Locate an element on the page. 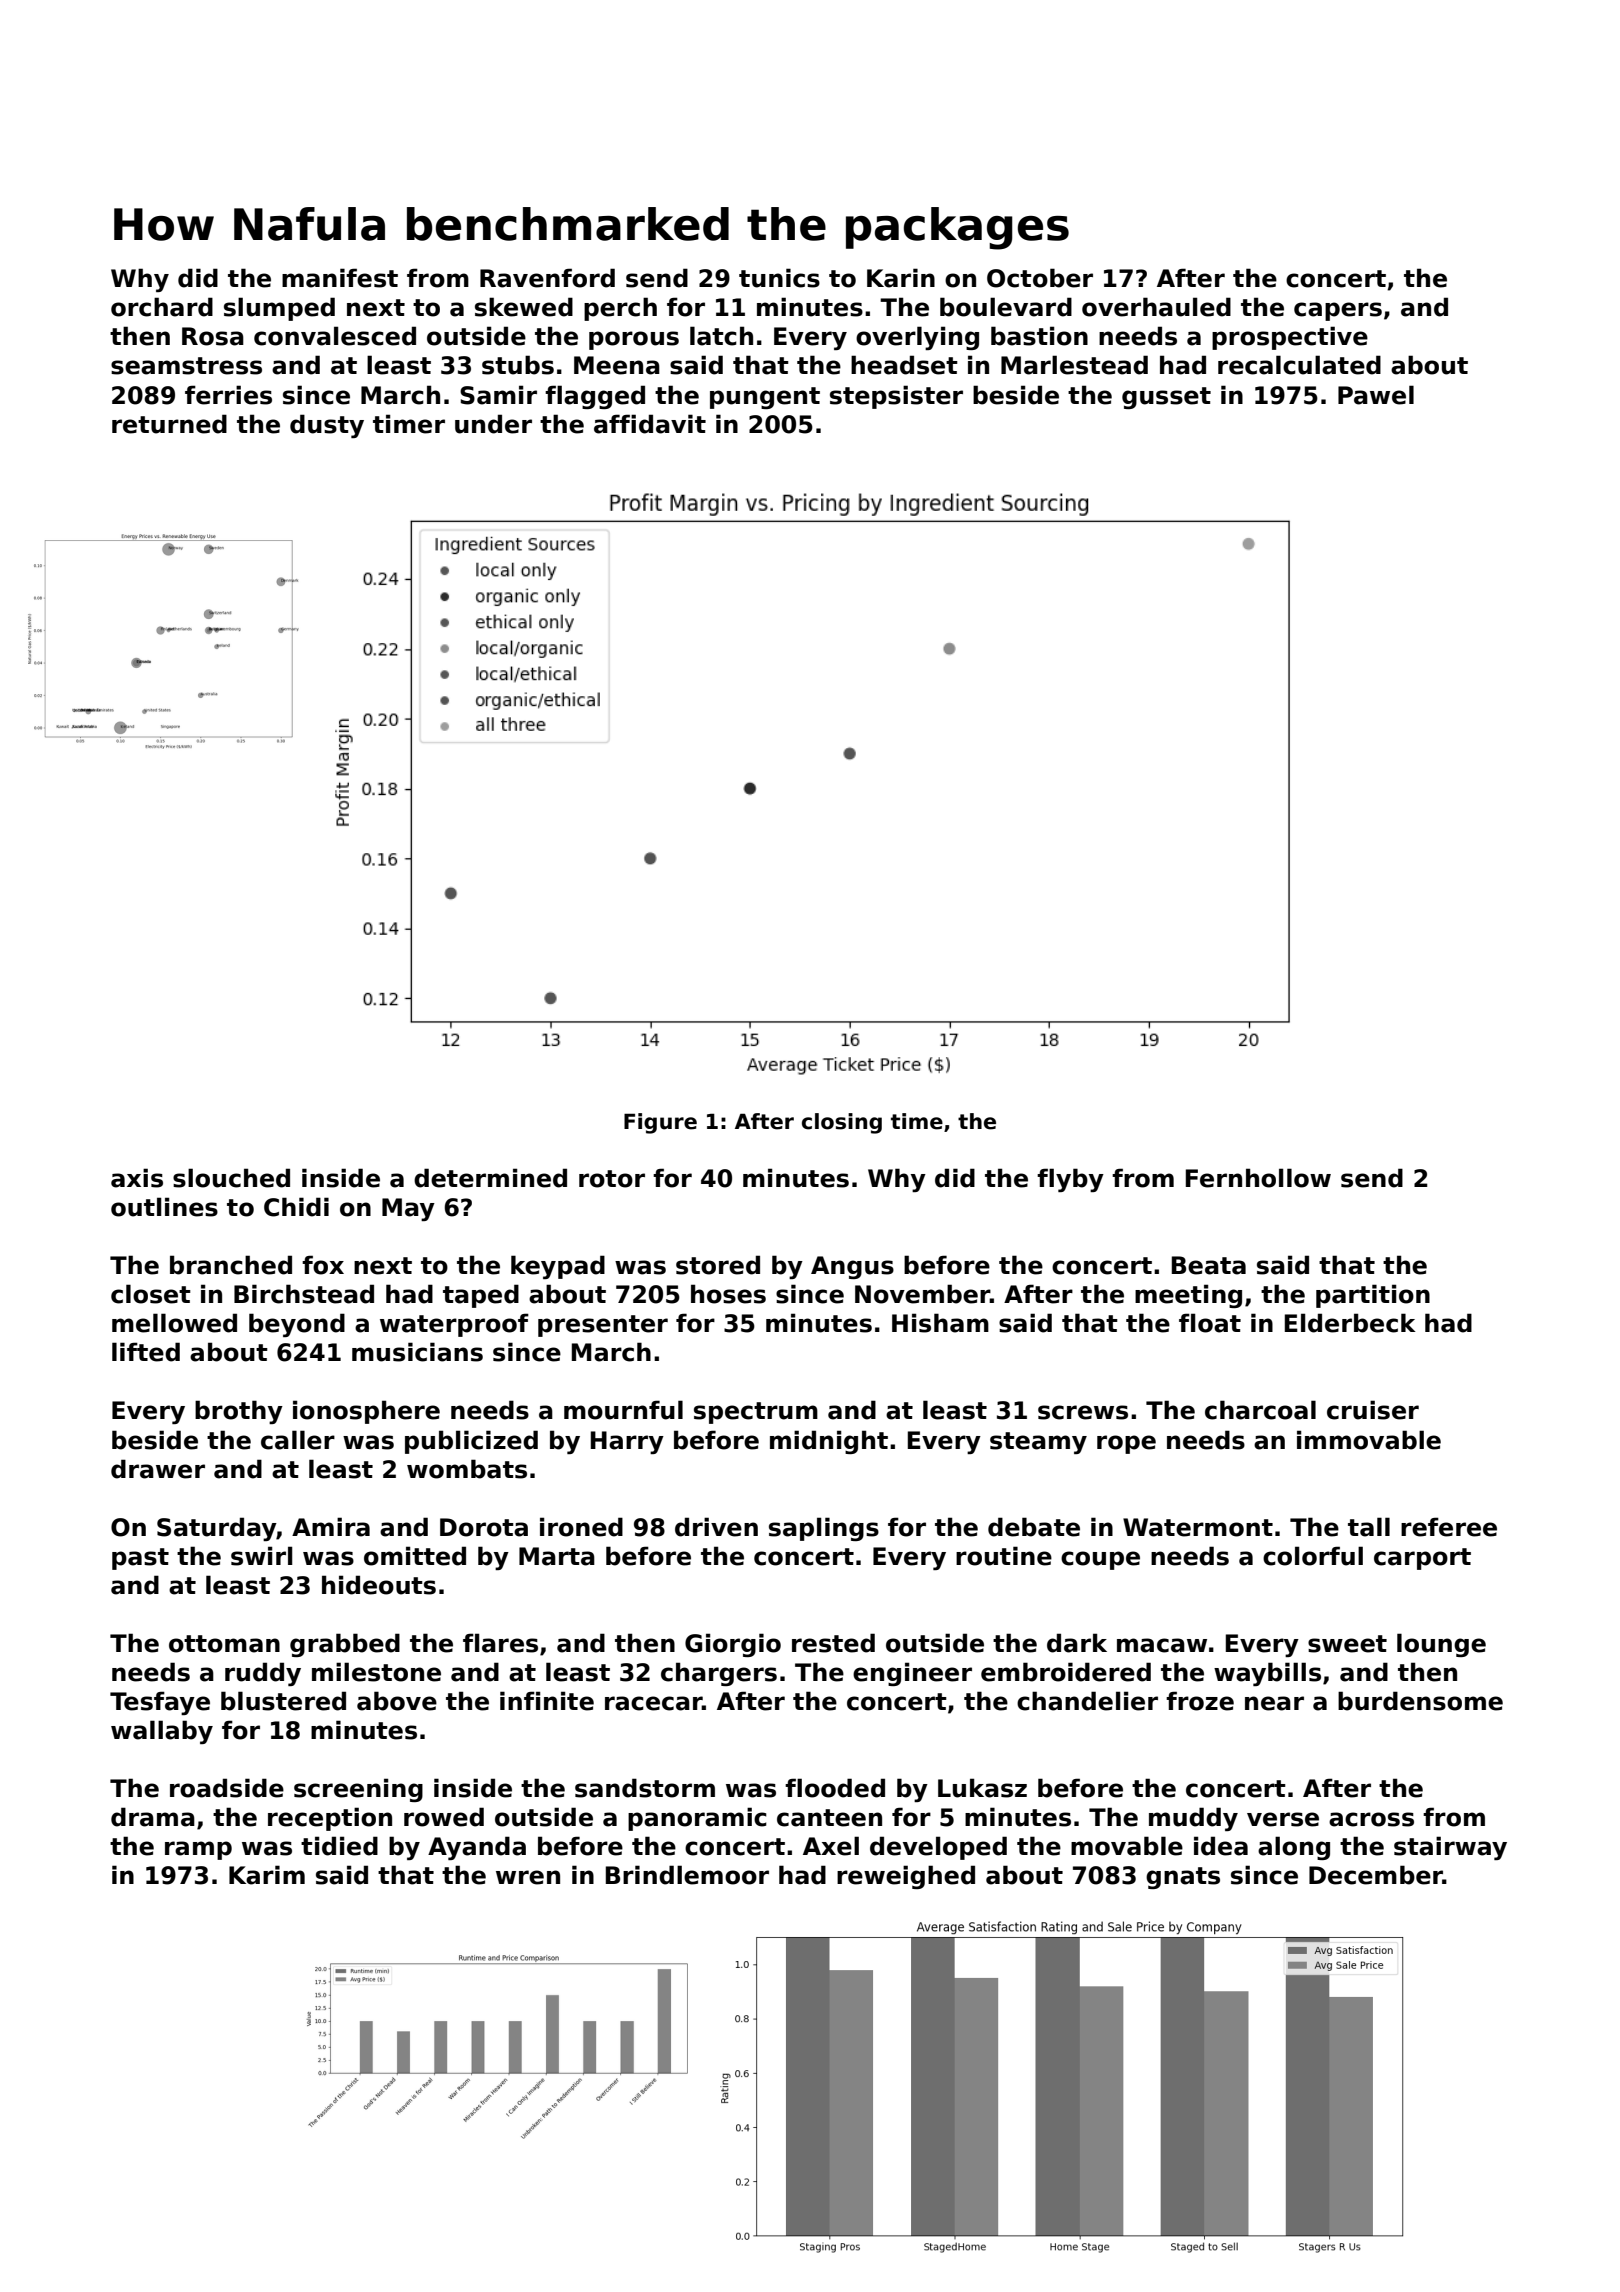 The height and width of the image is (2292, 1620). Pawel is located at coordinates (1376, 395).
